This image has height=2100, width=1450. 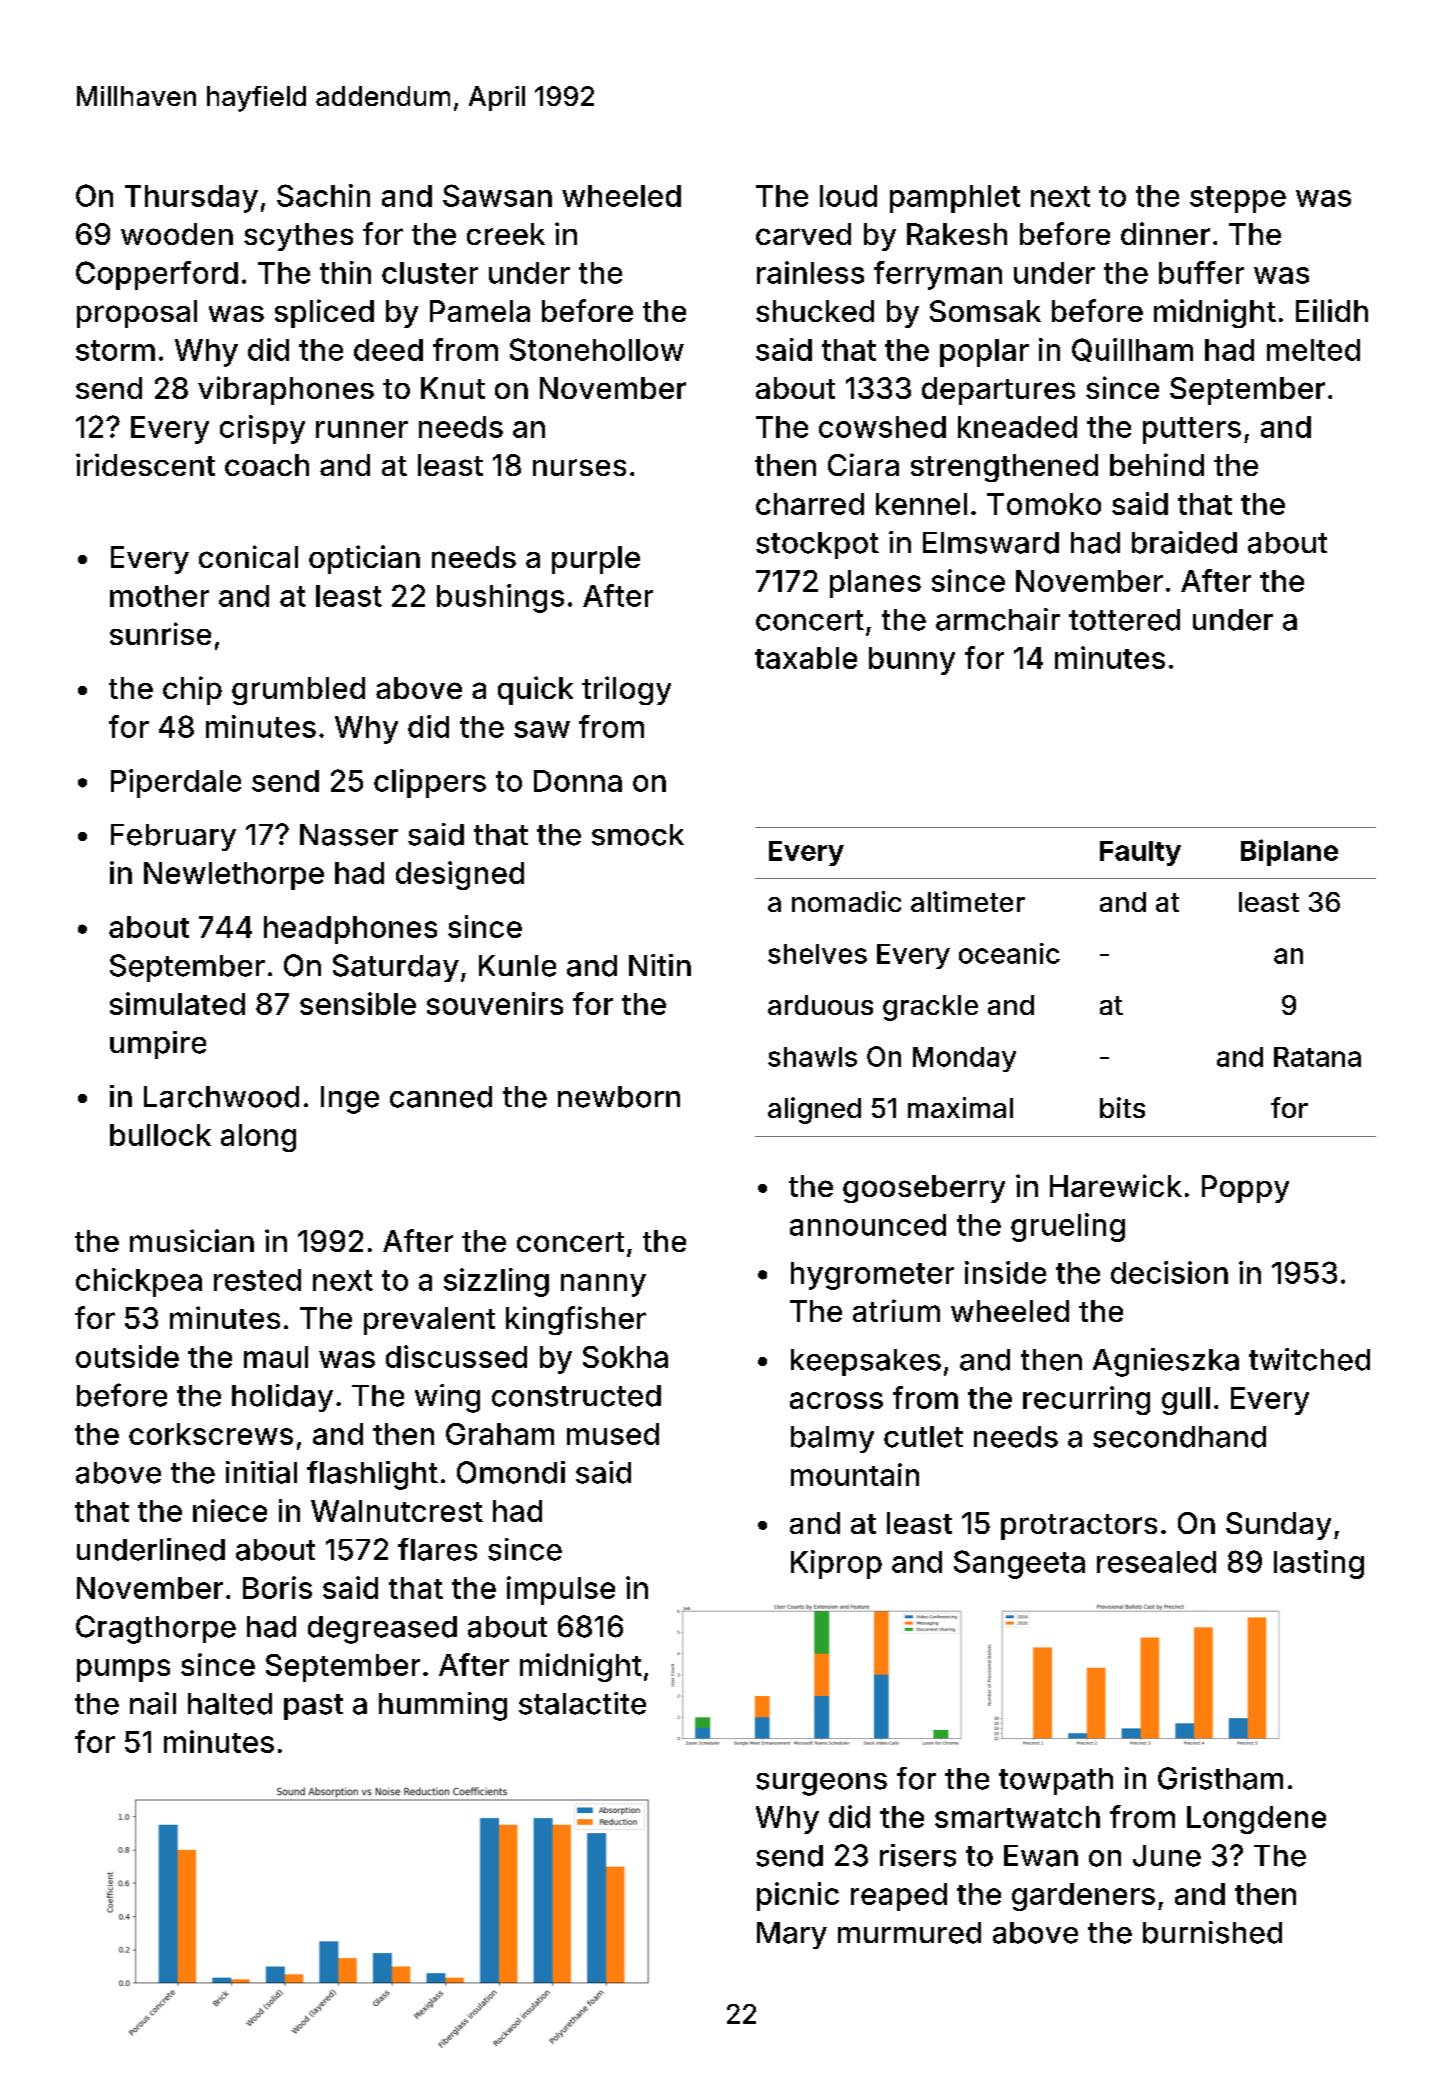 What do you see at coordinates (323, 195) in the image?
I see `Sachin` at bounding box center [323, 195].
